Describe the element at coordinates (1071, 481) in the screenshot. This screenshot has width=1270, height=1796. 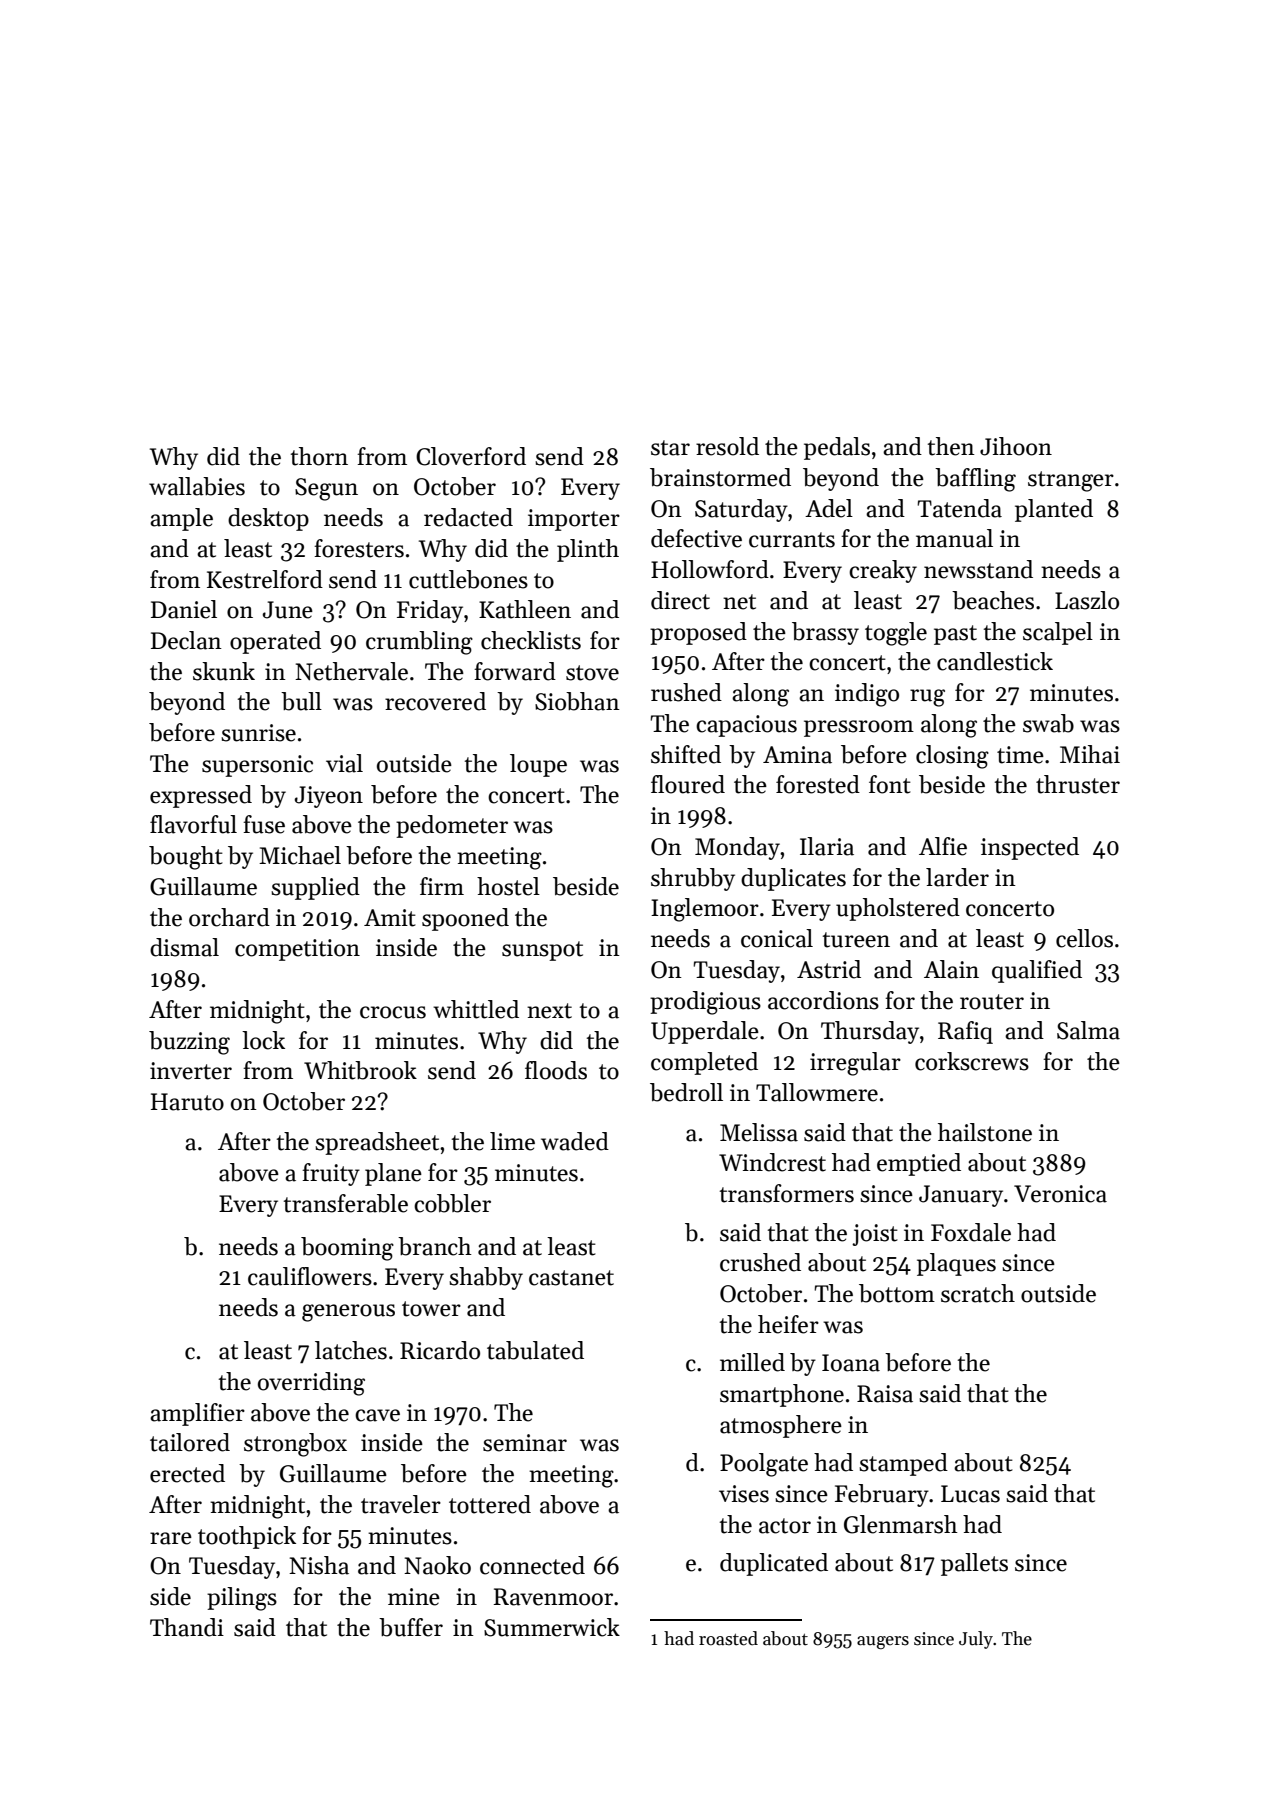
I see `stranger` at that location.
